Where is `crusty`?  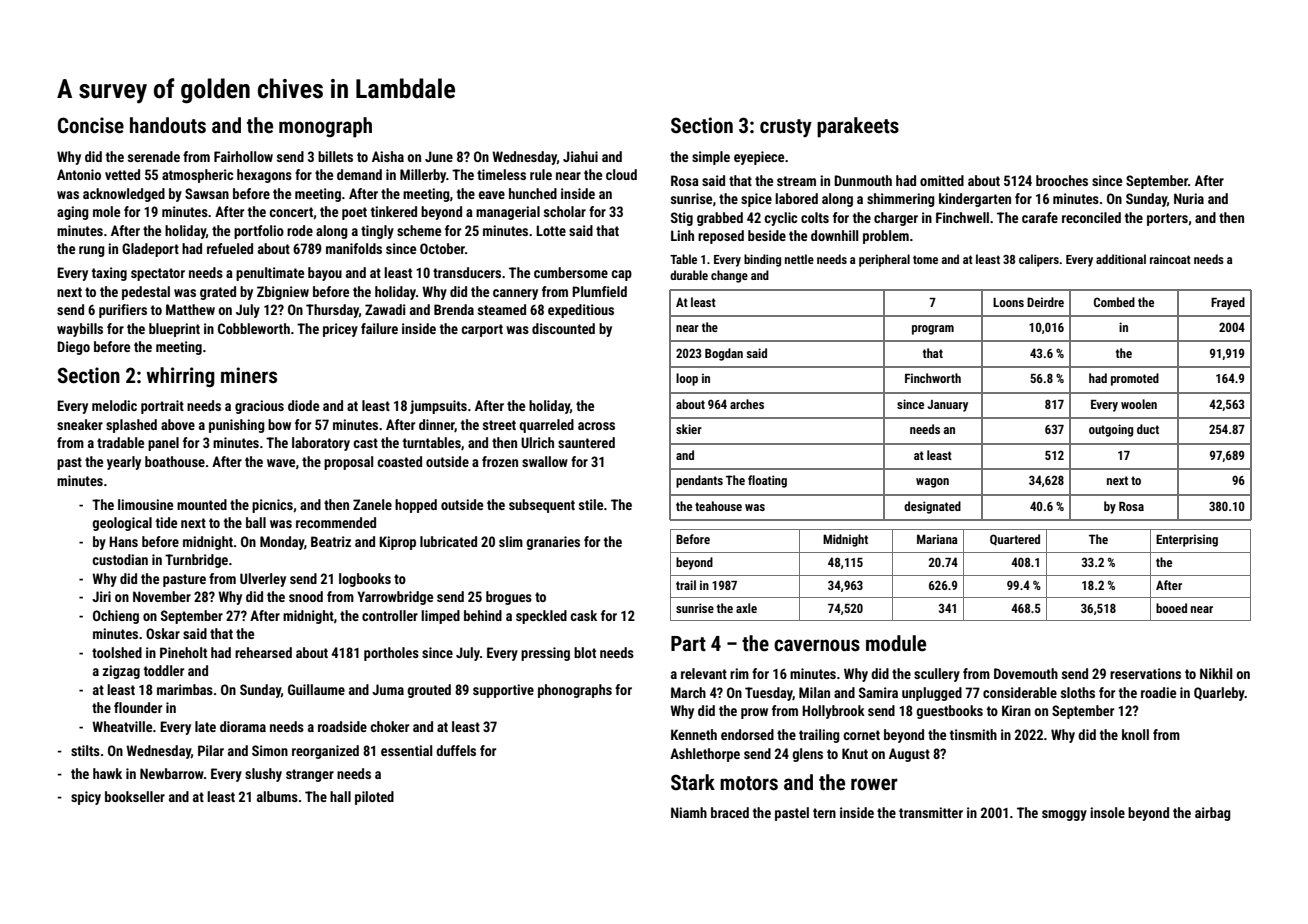
crusty is located at coordinates (786, 128).
